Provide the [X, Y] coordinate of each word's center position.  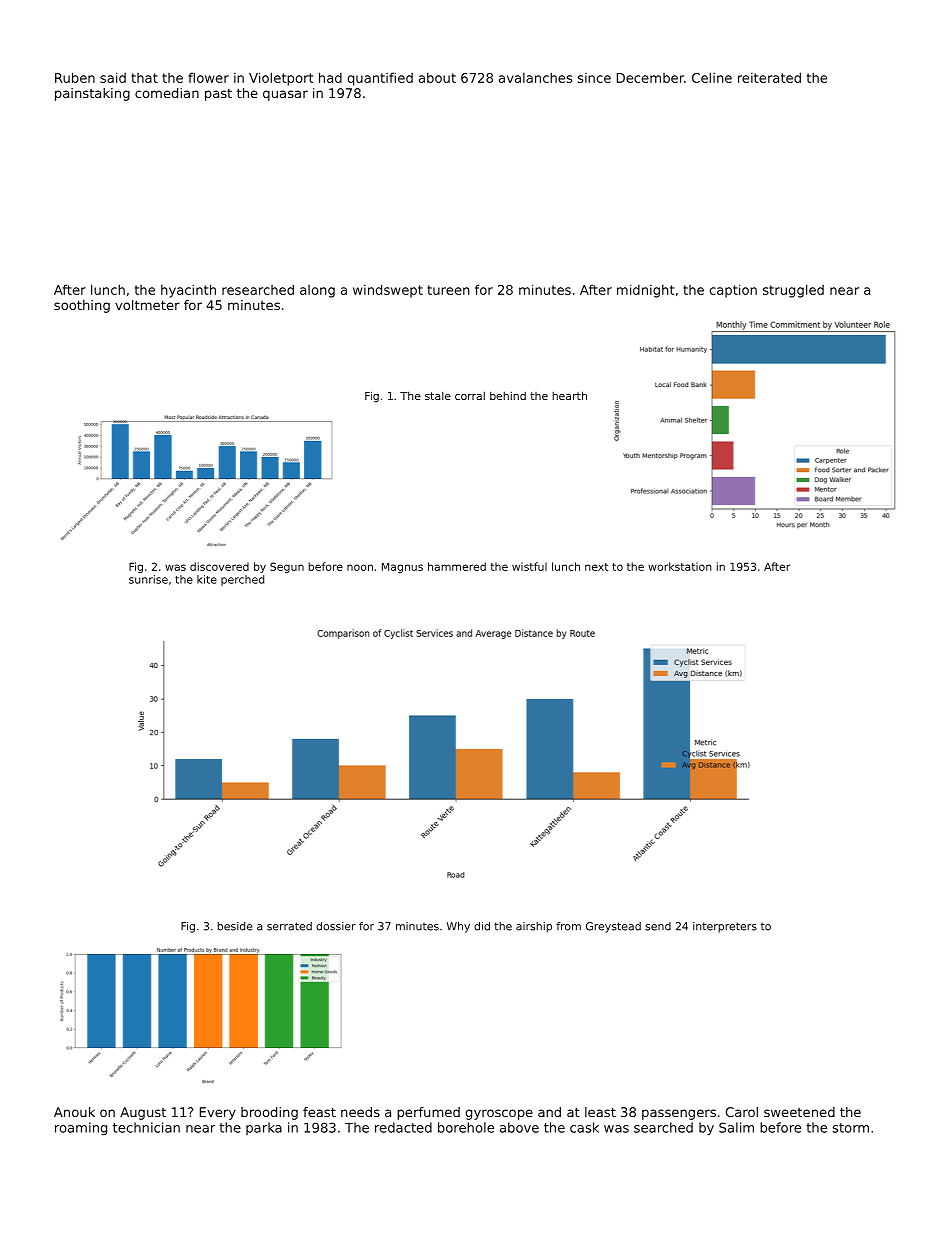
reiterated [769, 77]
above [519, 1127]
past [218, 95]
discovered [219, 566]
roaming [81, 1128]
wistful [529, 566]
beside [235, 926]
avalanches [535, 77]
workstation [680, 566]
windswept [388, 291]
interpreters [725, 927]
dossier [336, 926]
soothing [82, 306]
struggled [793, 291]
